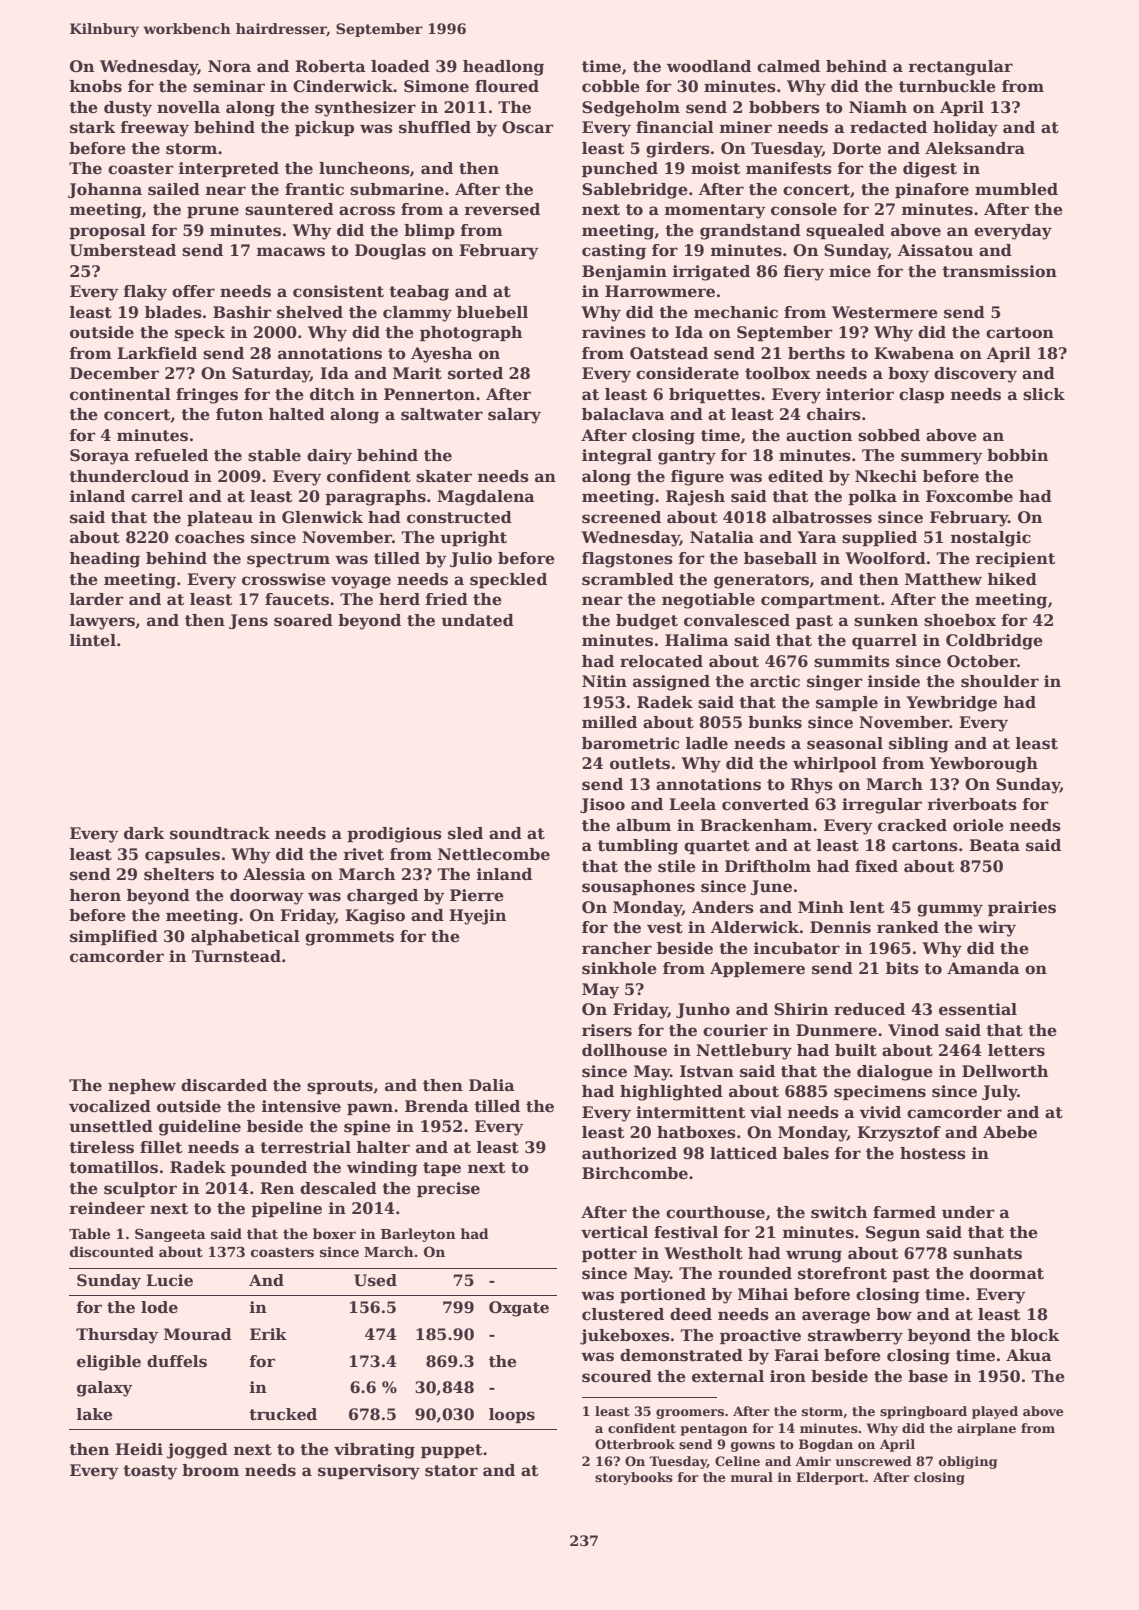 Image resolution: width=1139 pixels, height=1610 pixels. Describe the element at coordinates (113, 1167) in the screenshot. I see `tomatillos` at that location.
